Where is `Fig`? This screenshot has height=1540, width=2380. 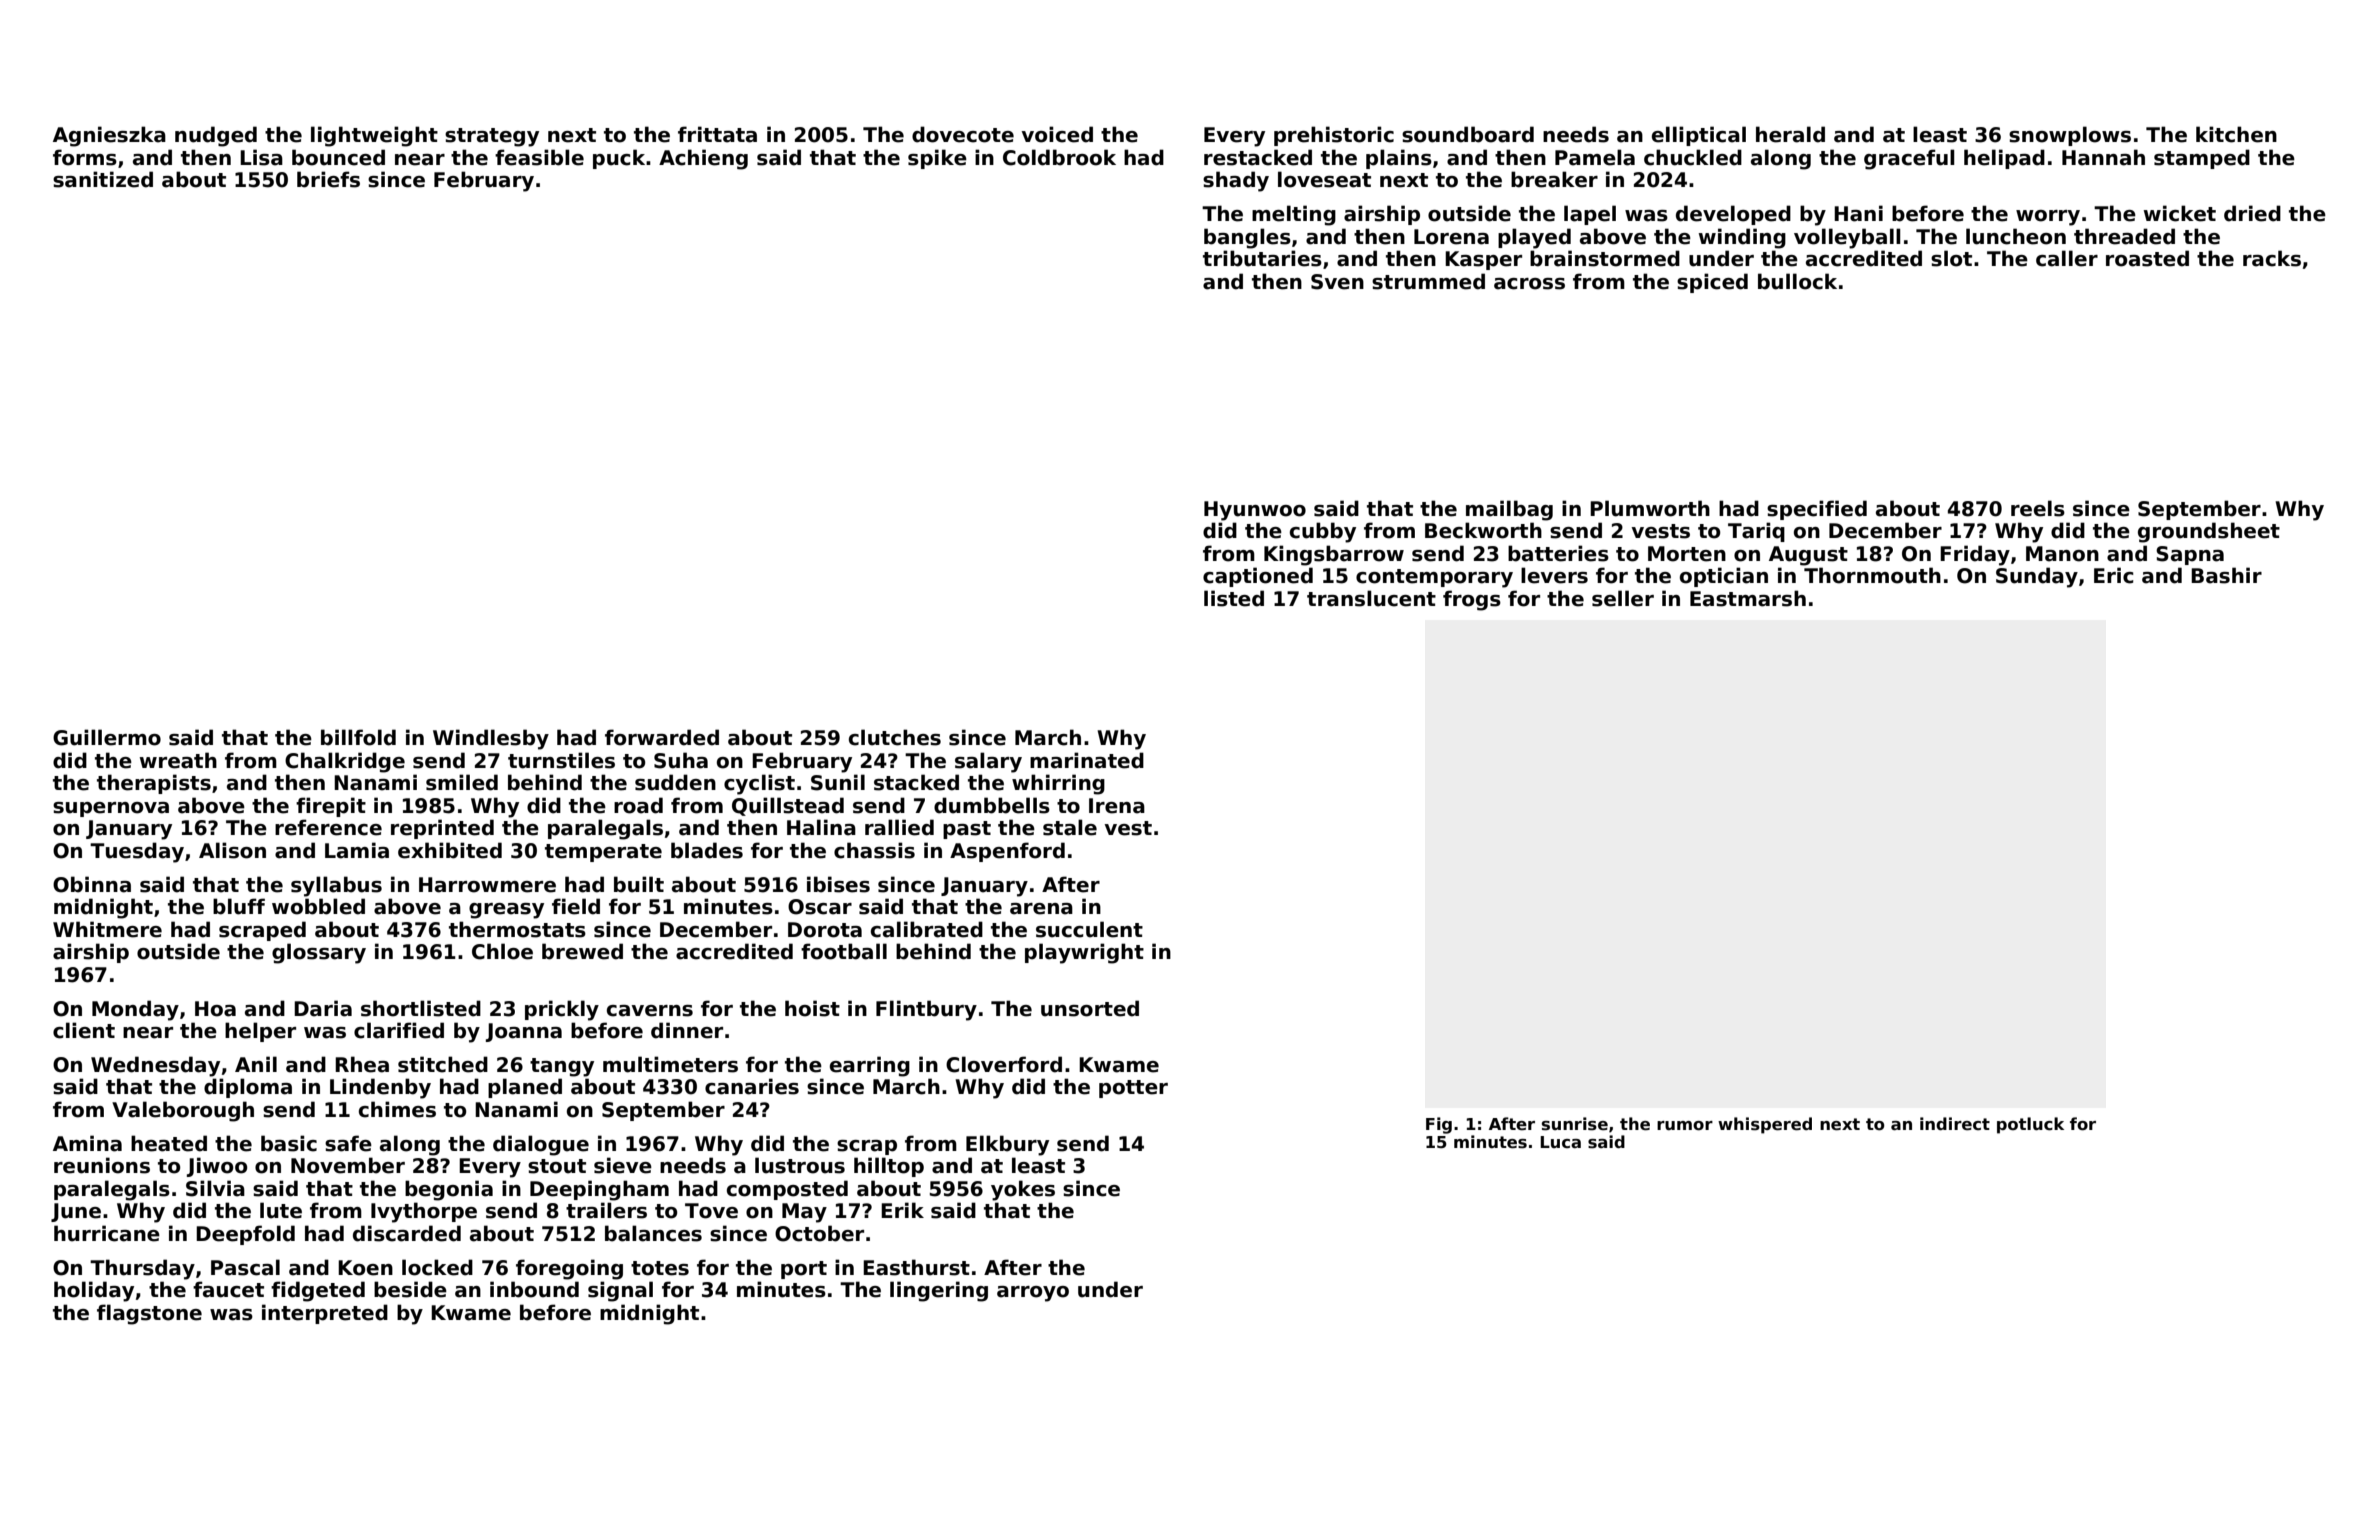 Fig is located at coordinates (1439, 1125).
